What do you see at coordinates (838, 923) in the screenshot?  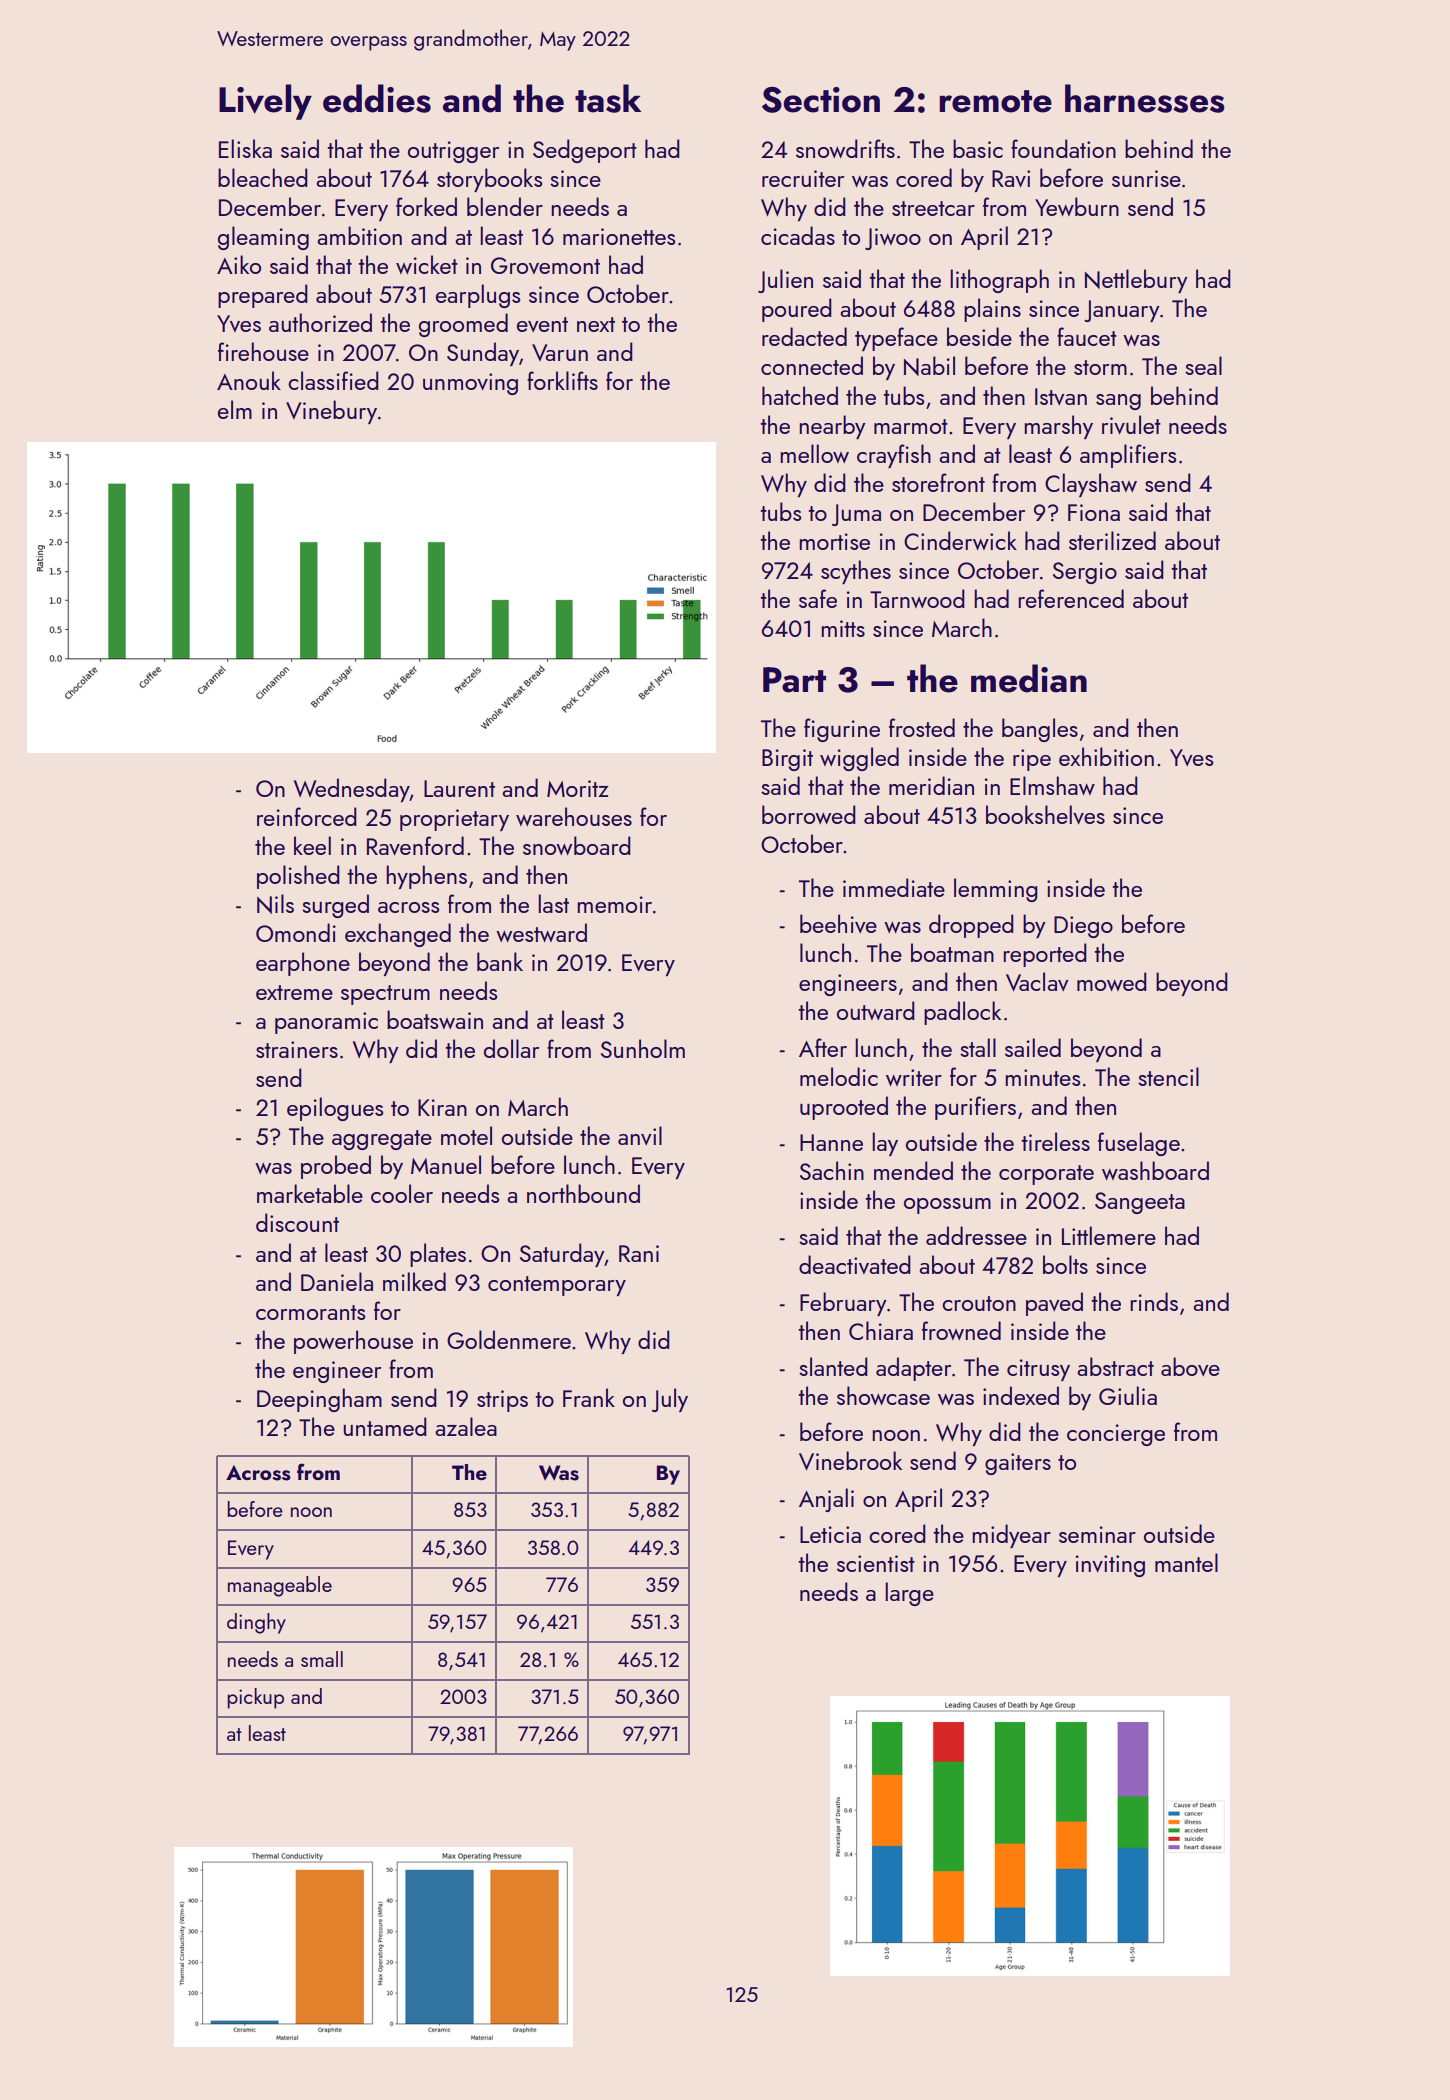 I see `beehive` at bounding box center [838, 923].
